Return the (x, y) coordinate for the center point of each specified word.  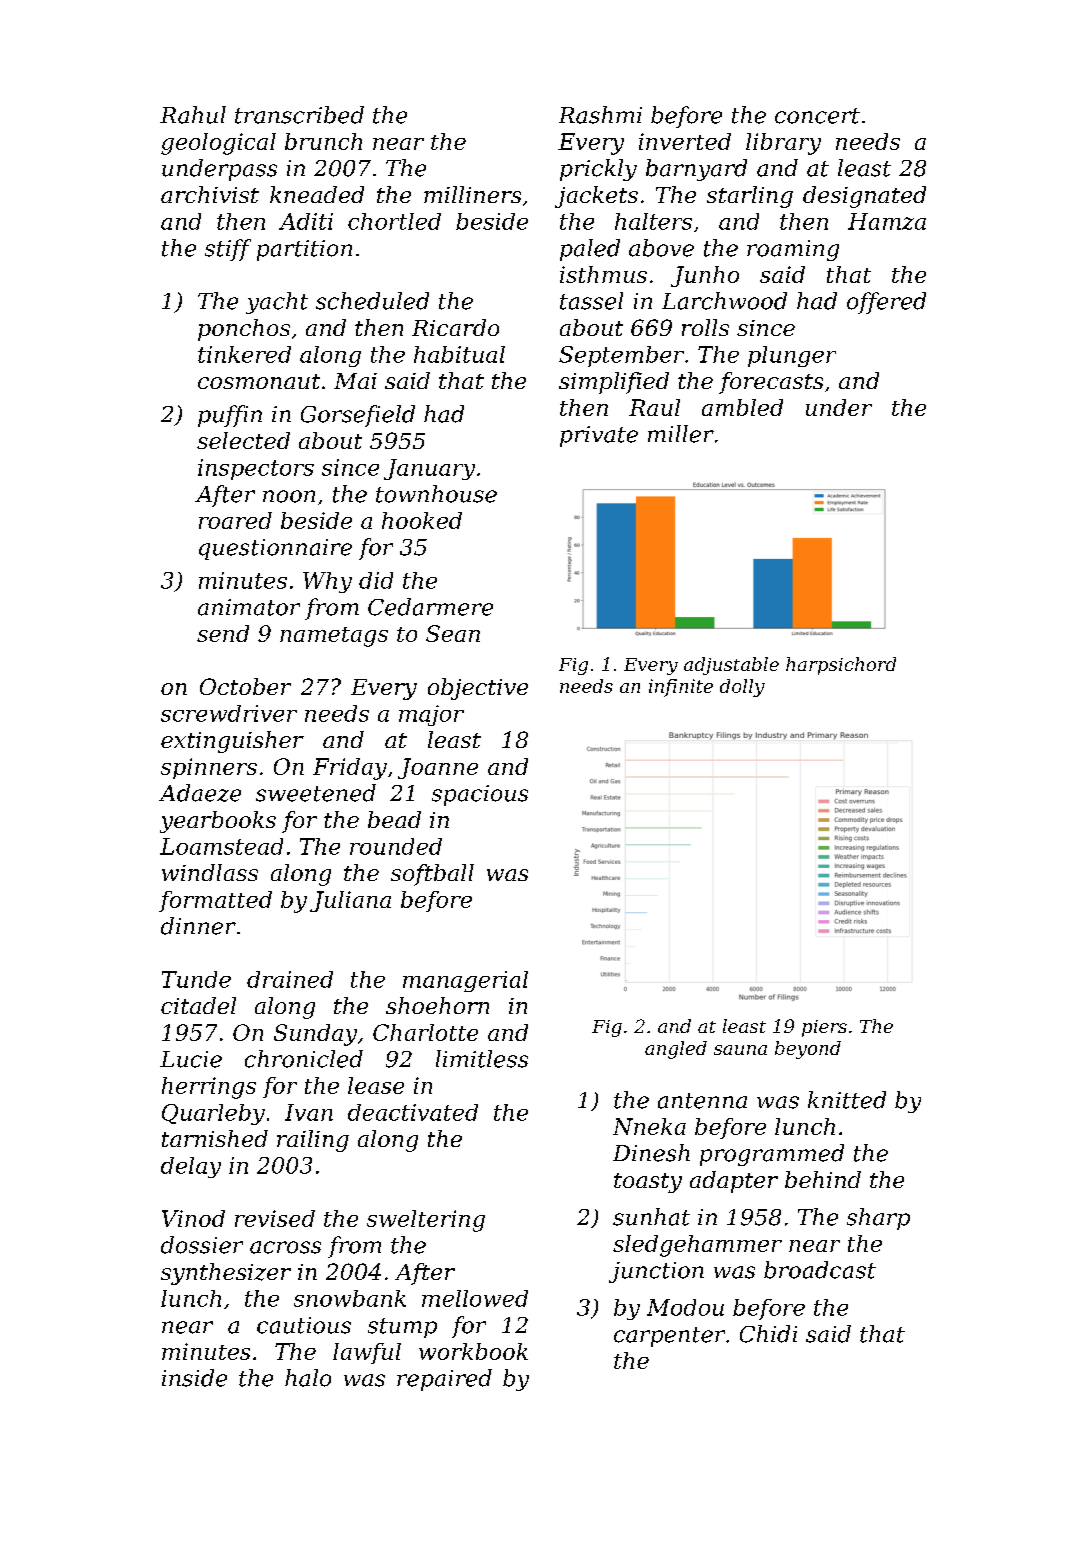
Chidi (768, 1334)
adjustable (731, 666)
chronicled (304, 1059)
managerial (465, 981)
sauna (740, 1050)
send (223, 633)
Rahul (193, 115)
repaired (444, 1380)
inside (194, 1378)
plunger (792, 356)
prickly (598, 170)
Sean (453, 633)
